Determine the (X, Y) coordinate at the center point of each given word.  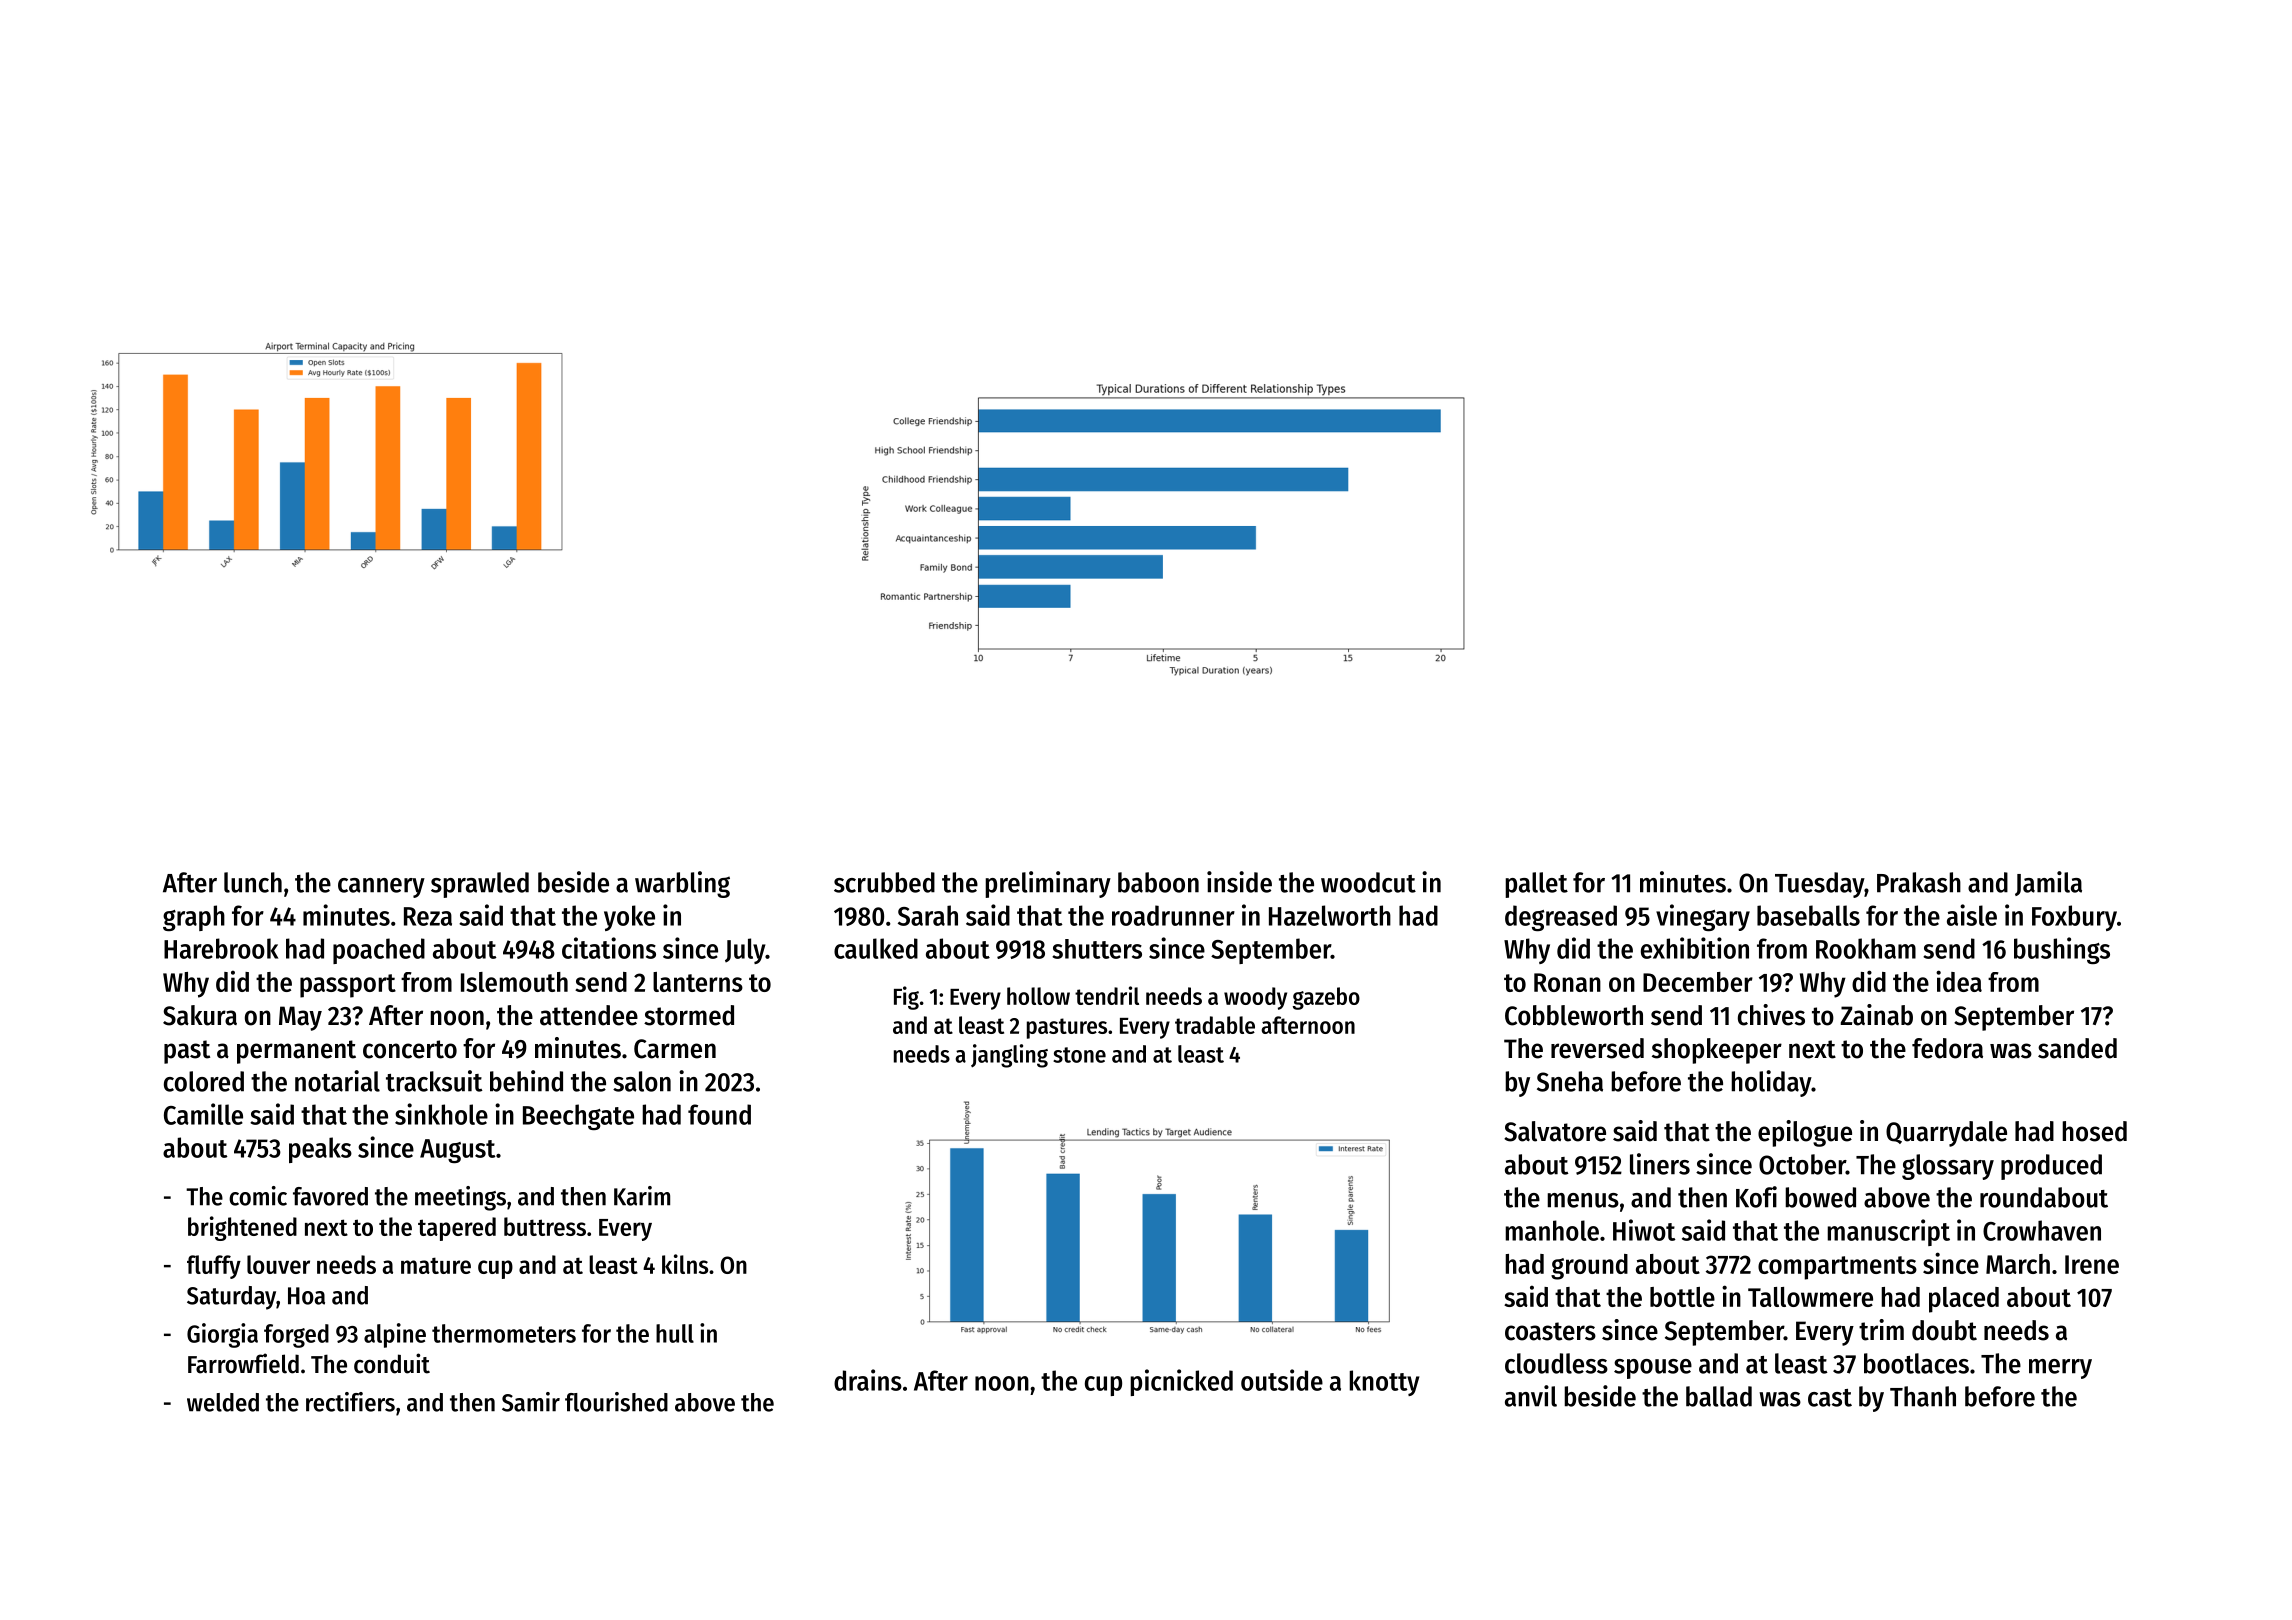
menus (1583, 1200)
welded (223, 1402)
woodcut (1368, 882)
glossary (1948, 1167)
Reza (428, 916)
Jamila (2048, 883)
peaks (320, 1150)
